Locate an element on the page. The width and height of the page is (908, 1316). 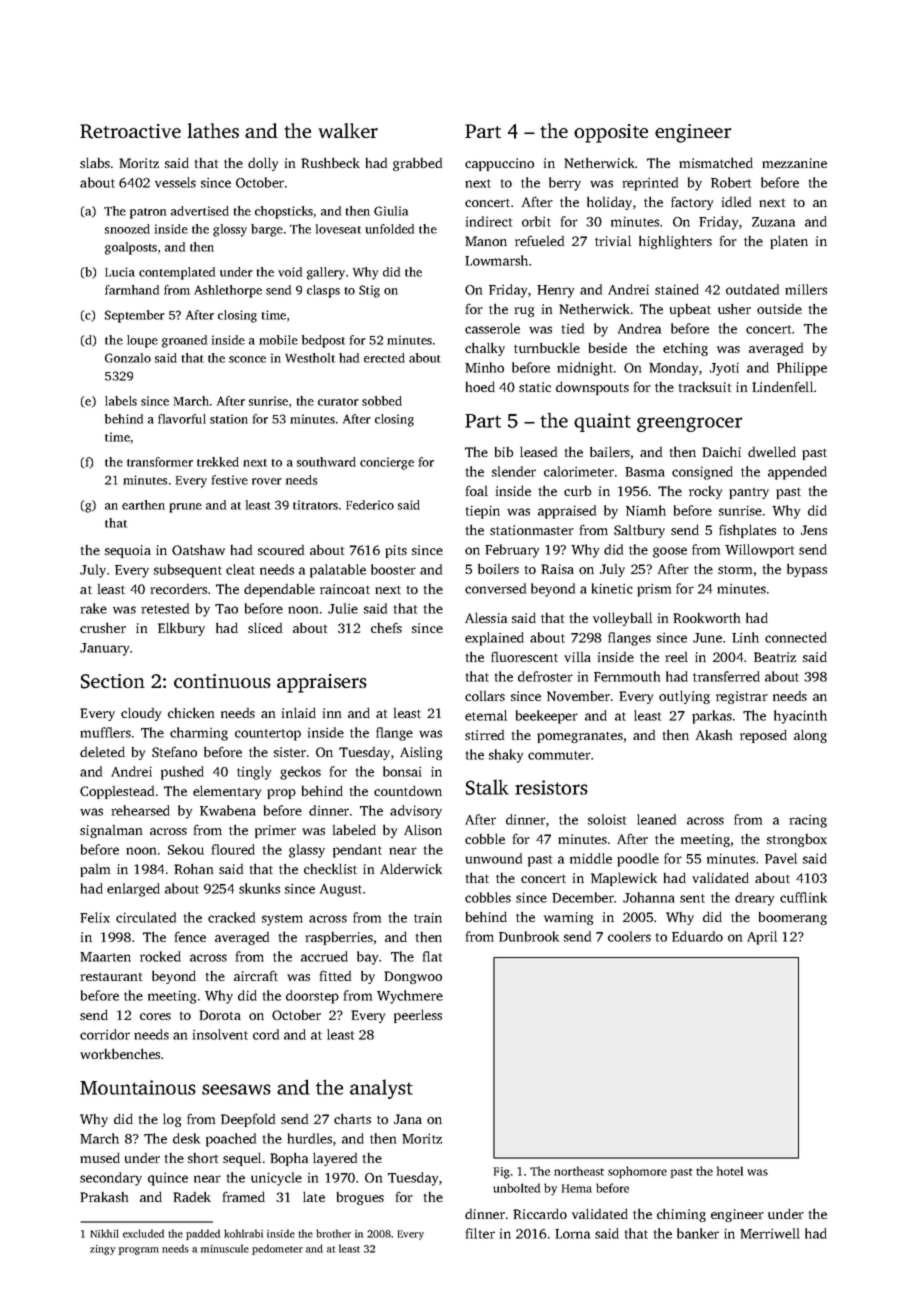
mezzanine is located at coordinates (794, 163).
